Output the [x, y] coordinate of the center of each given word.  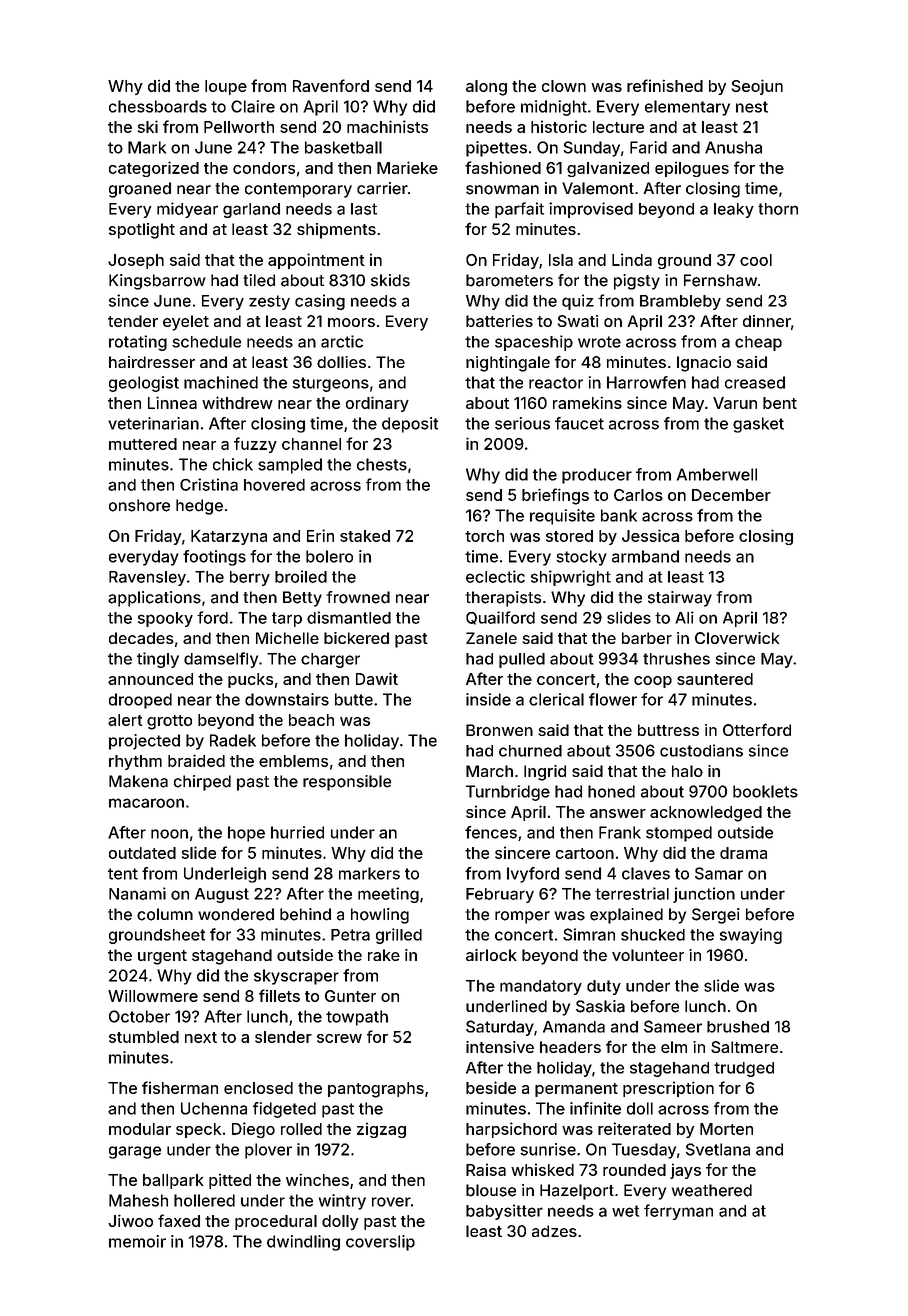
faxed [179, 1220]
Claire [253, 106]
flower [613, 699]
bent [780, 403]
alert [125, 720]
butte [354, 699]
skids [390, 280]
